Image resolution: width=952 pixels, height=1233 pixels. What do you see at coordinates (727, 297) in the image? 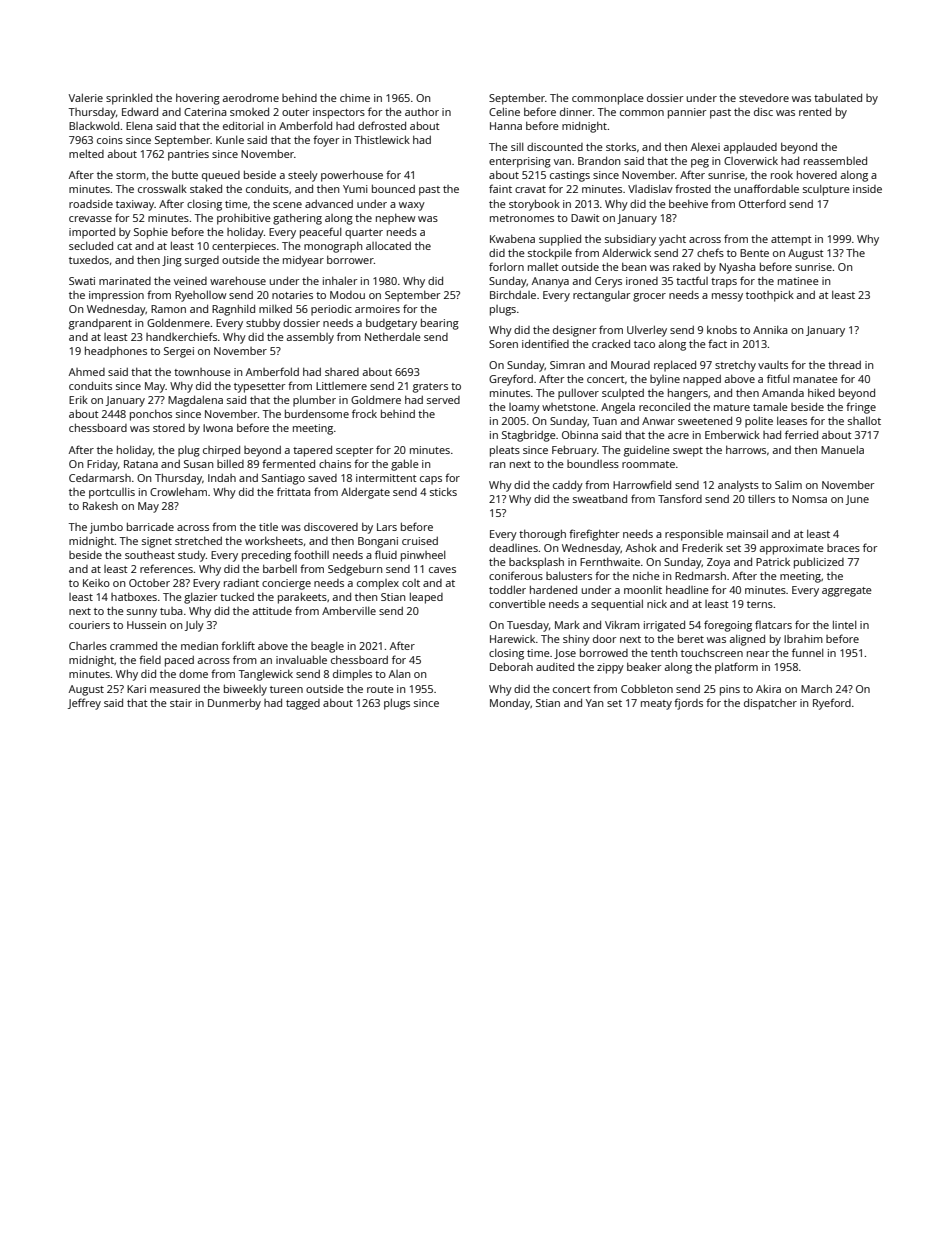
I see `messy` at bounding box center [727, 297].
